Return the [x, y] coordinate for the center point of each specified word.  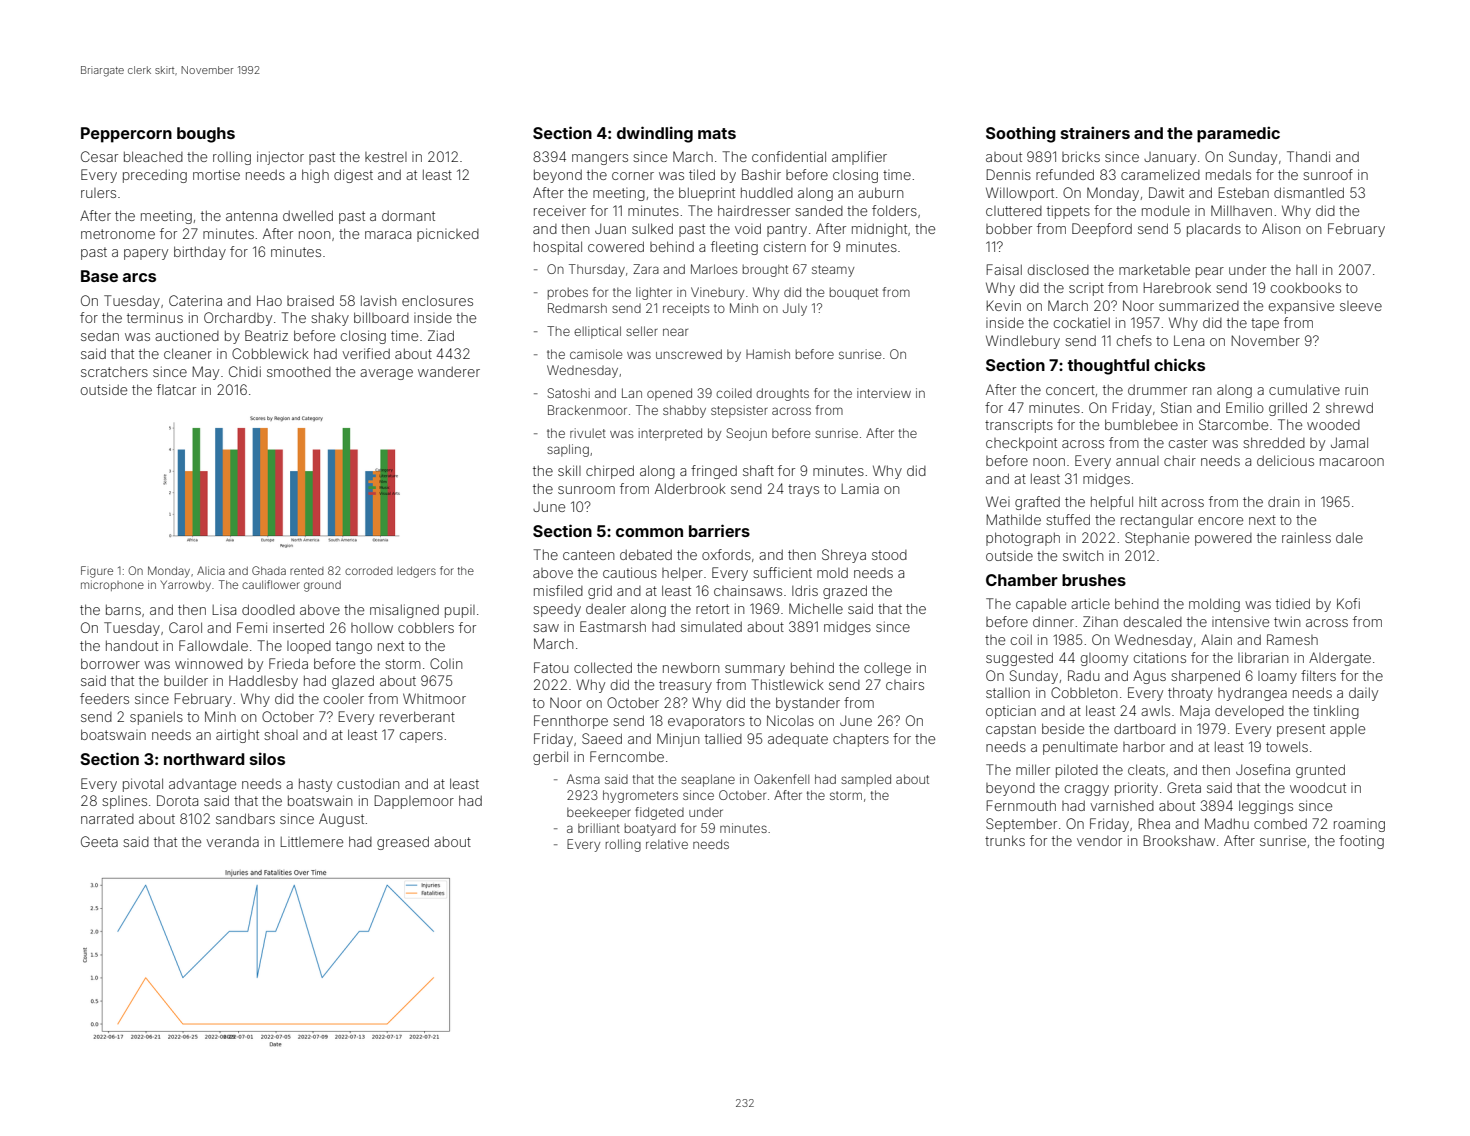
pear [1210, 272]
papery [146, 254]
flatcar [176, 389]
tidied [1293, 603]
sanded [819, 211]
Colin [446, 663]
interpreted [670, 434]
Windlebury [1023, 342]
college [887, 669]
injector [280, 158]
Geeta [99, 841]
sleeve [1361, 306]
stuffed [1068, 519]
